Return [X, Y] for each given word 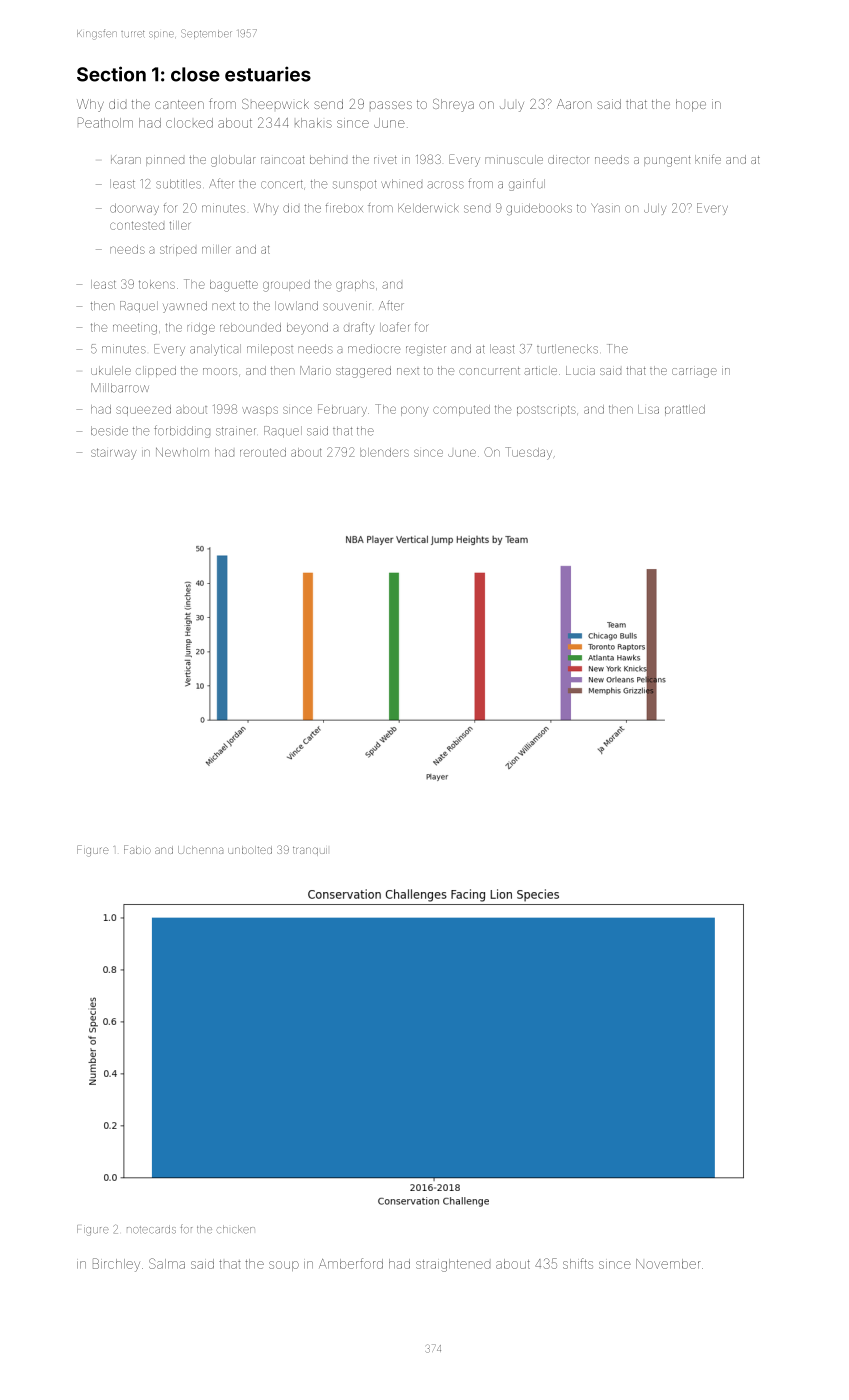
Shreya [453, 105]
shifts [578, 1263]
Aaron [574, 104]
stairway [114, 453]
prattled [685, 410]
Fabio [137, 849]
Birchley [116, 1265]
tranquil [310, 851]
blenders [384, 452]
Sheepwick [275, 104]
